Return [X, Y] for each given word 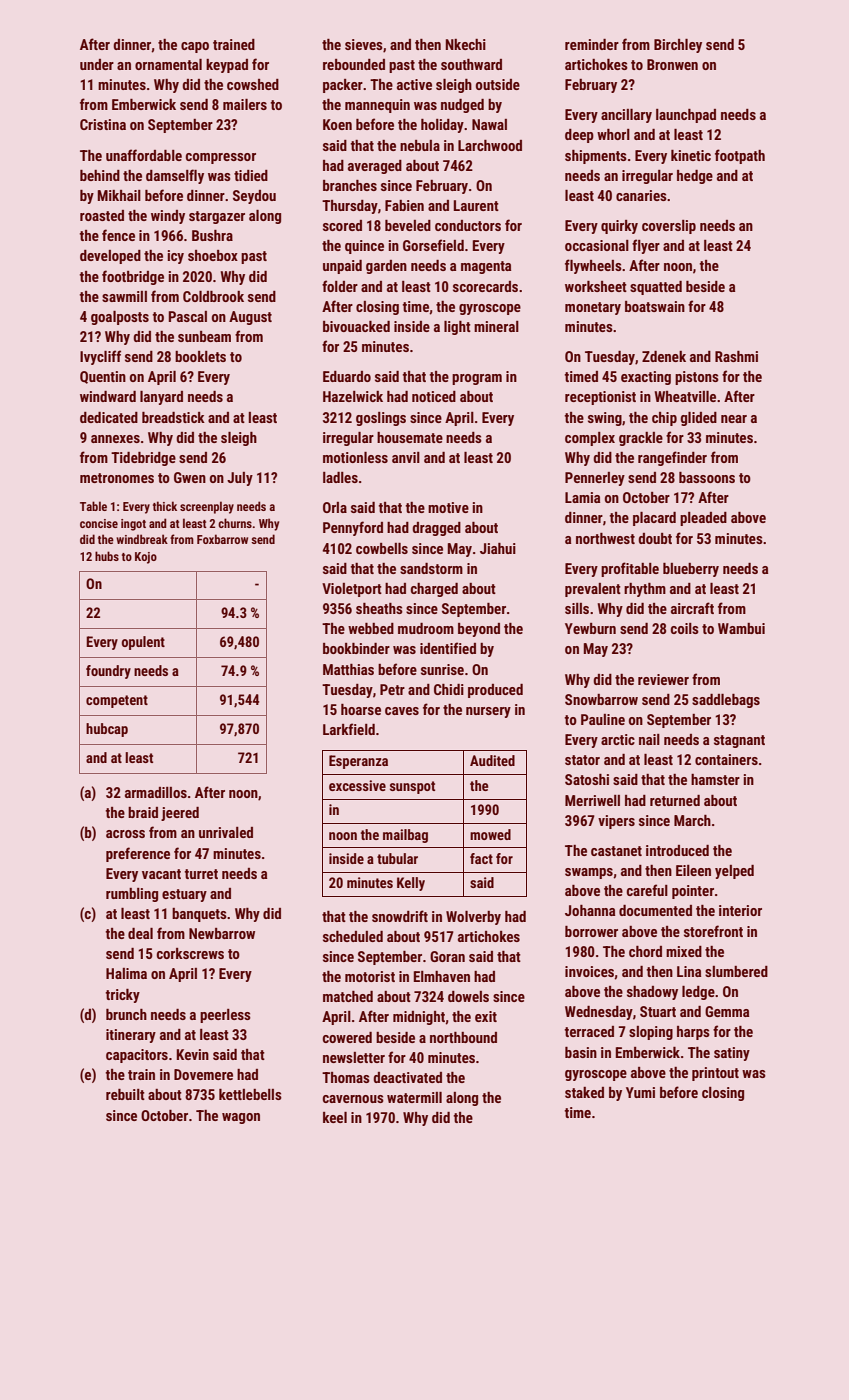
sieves [364, 44]
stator [582, 760]
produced [495, 691]
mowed [490, 834]
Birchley [678, 46]
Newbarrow [222, 933]
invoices [589, 971]
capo [195, 47]
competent [117, 701]
